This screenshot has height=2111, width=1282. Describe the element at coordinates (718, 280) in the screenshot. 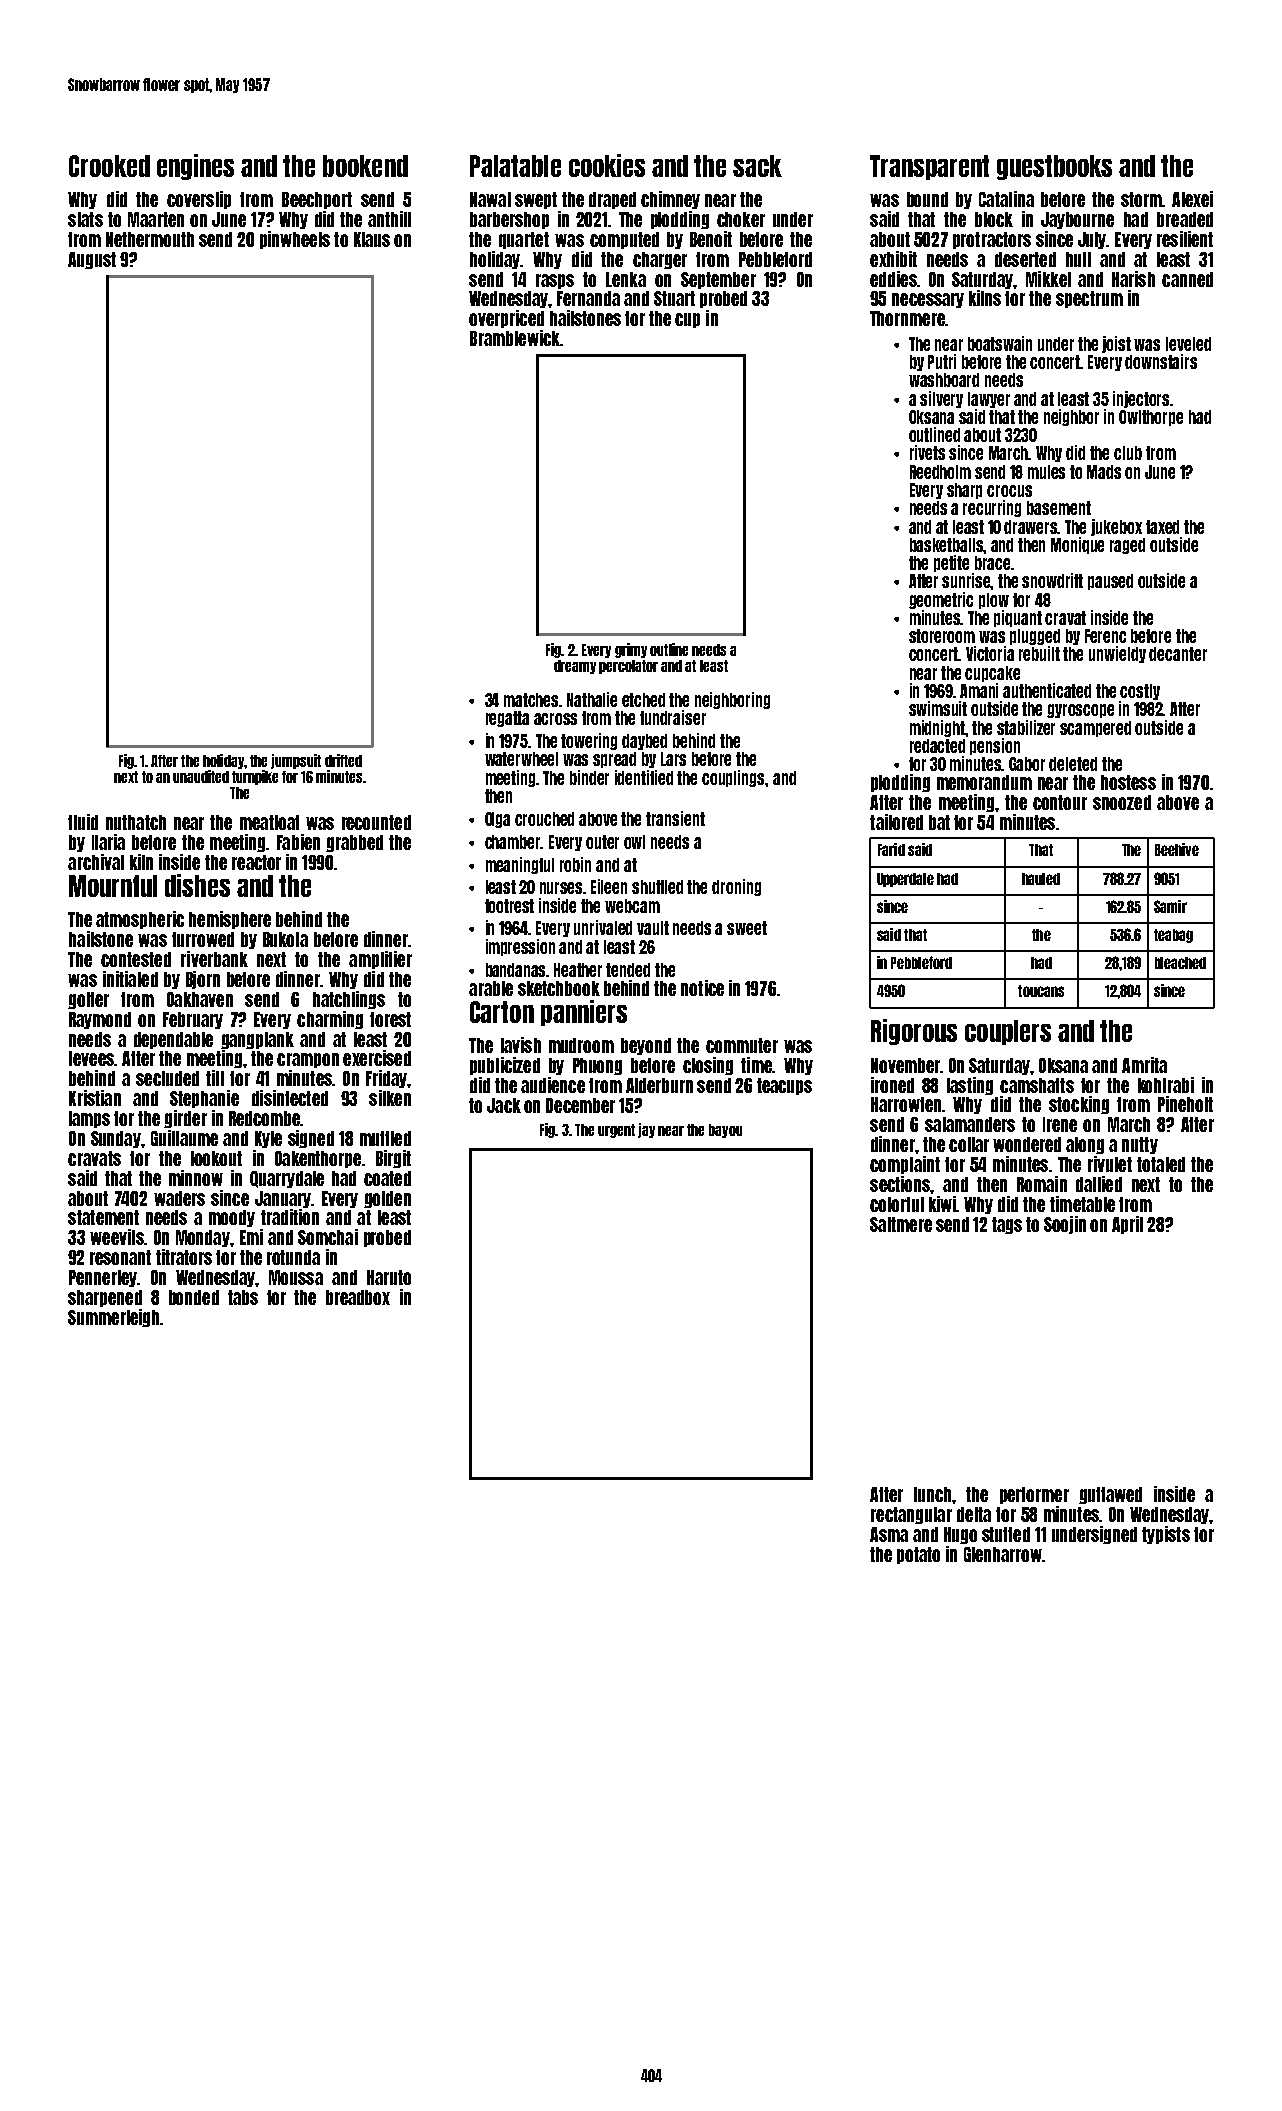

I see `September` at that location.
